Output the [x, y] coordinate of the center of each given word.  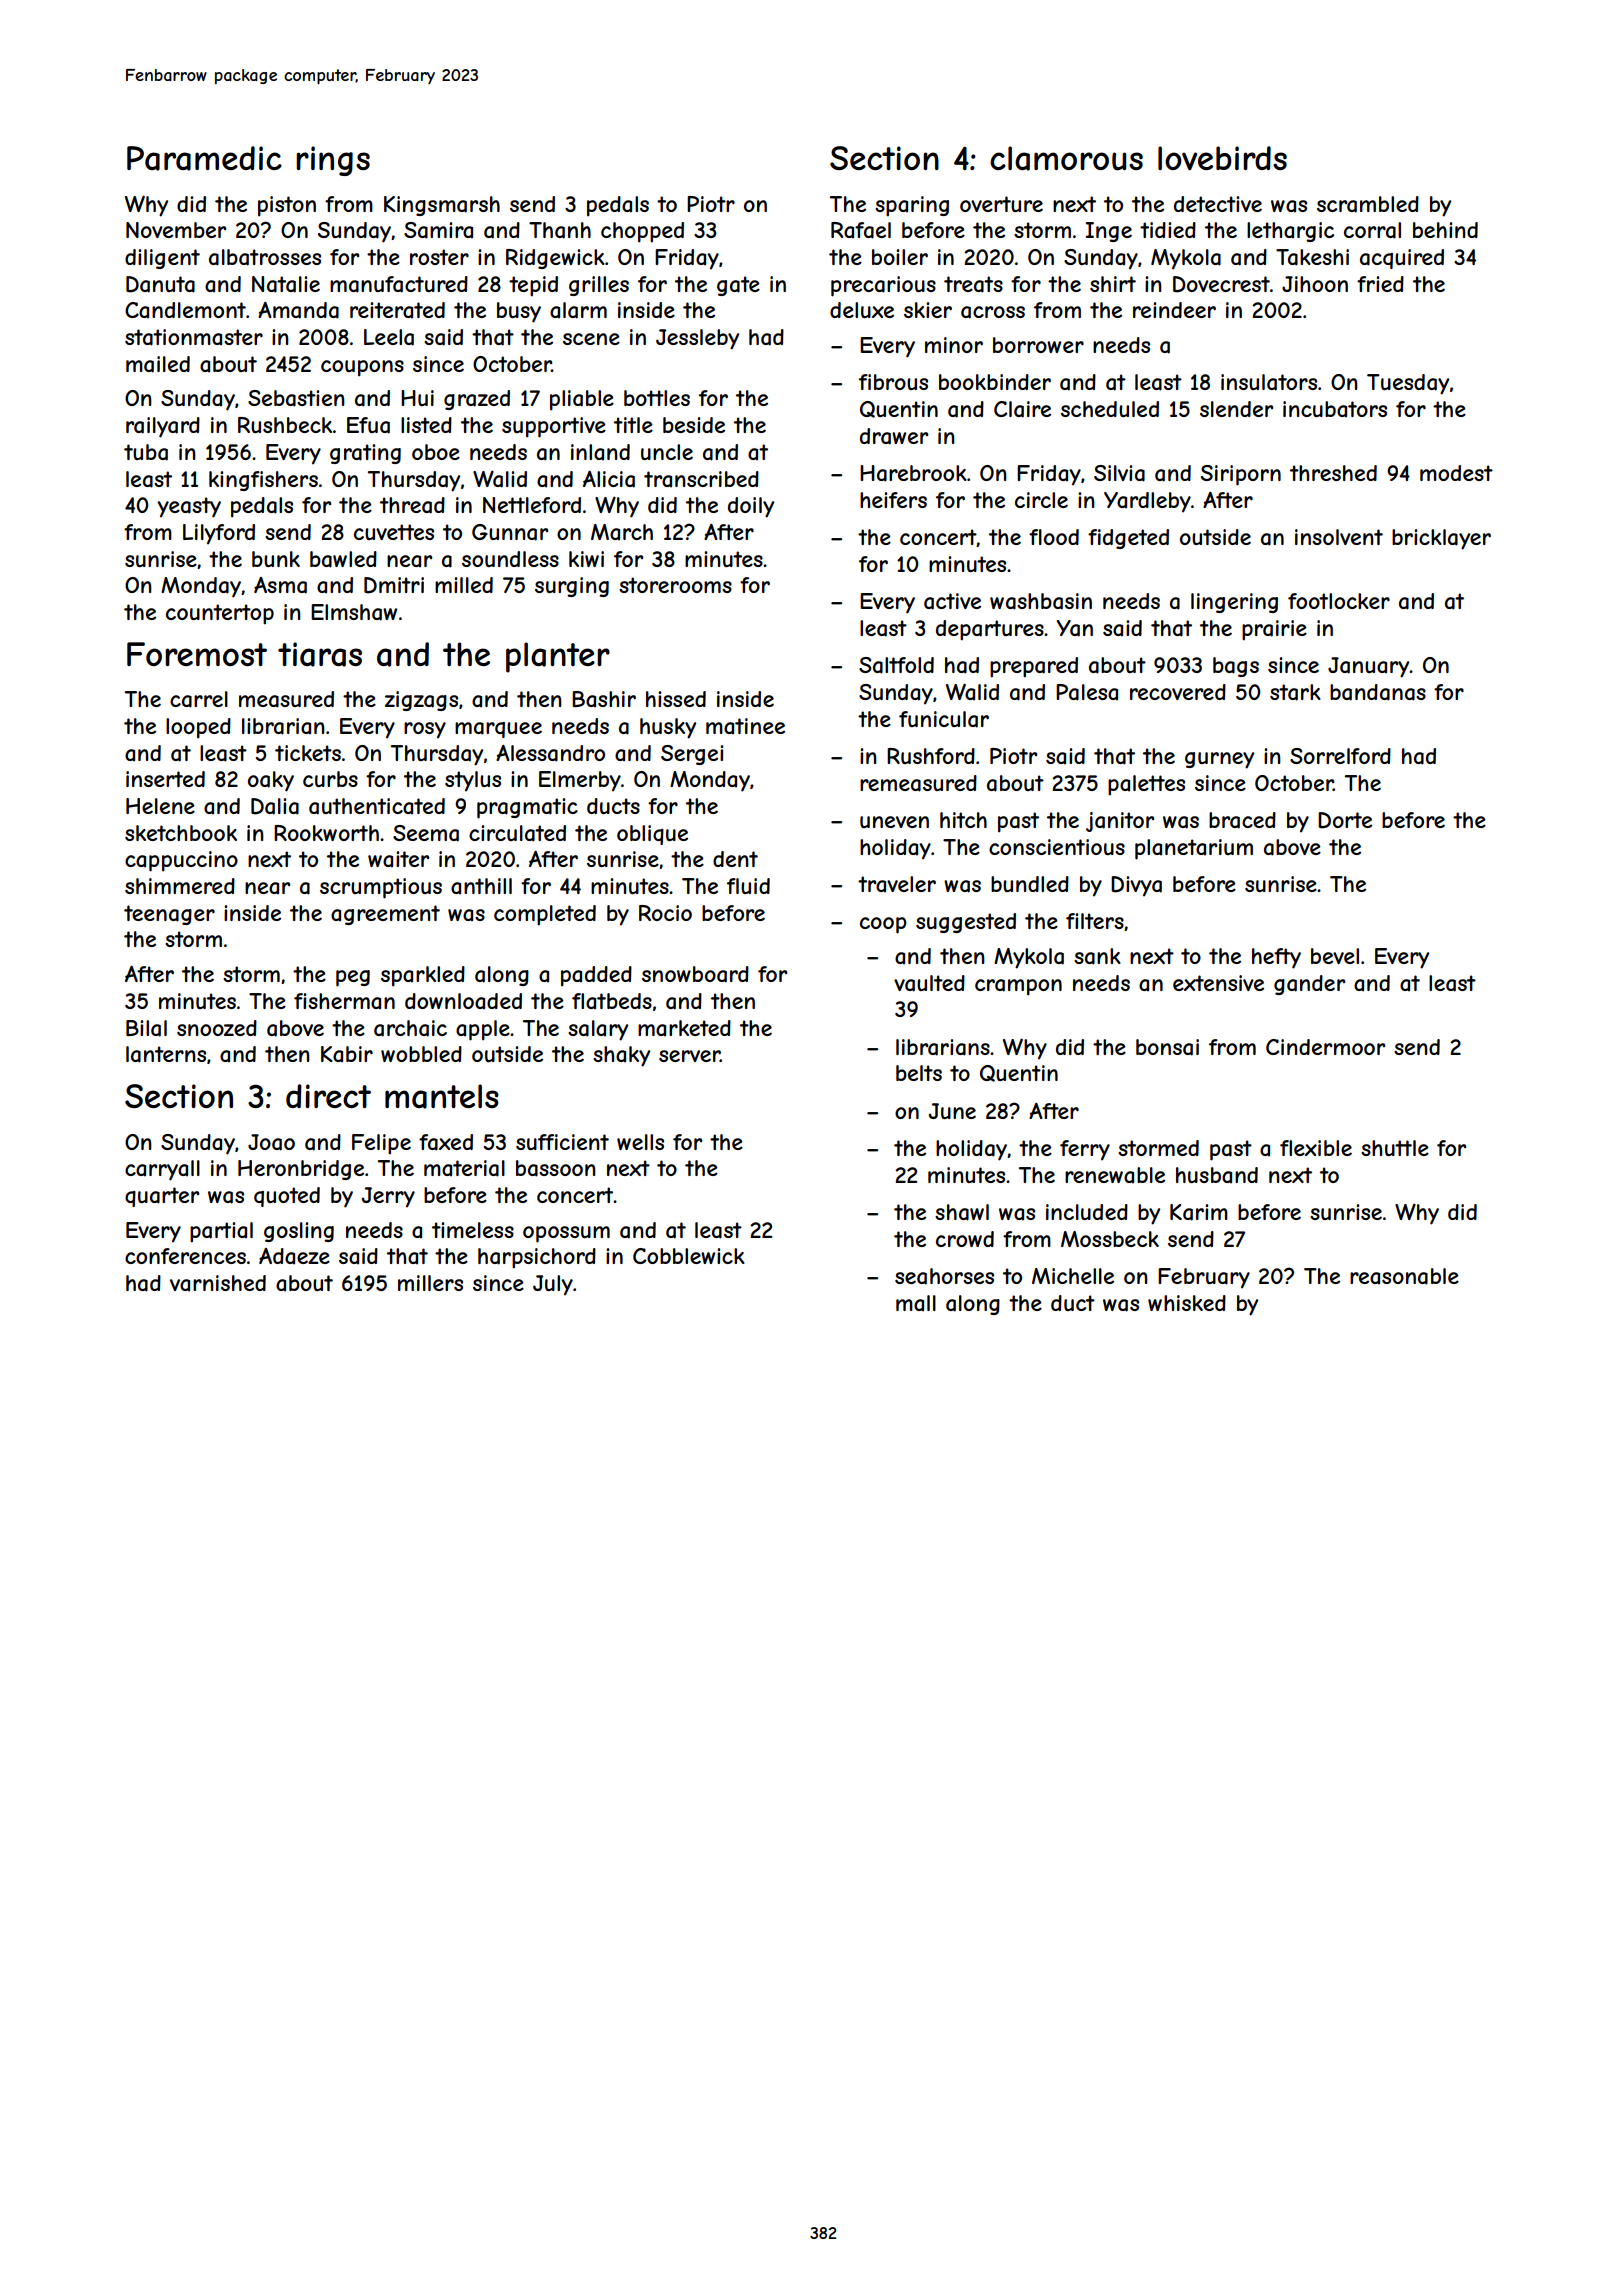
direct [328, 1096]
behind [1445, 230]
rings [333, 161]
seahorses [944, 1276]
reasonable [1404, 1276]
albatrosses [265, 257]
